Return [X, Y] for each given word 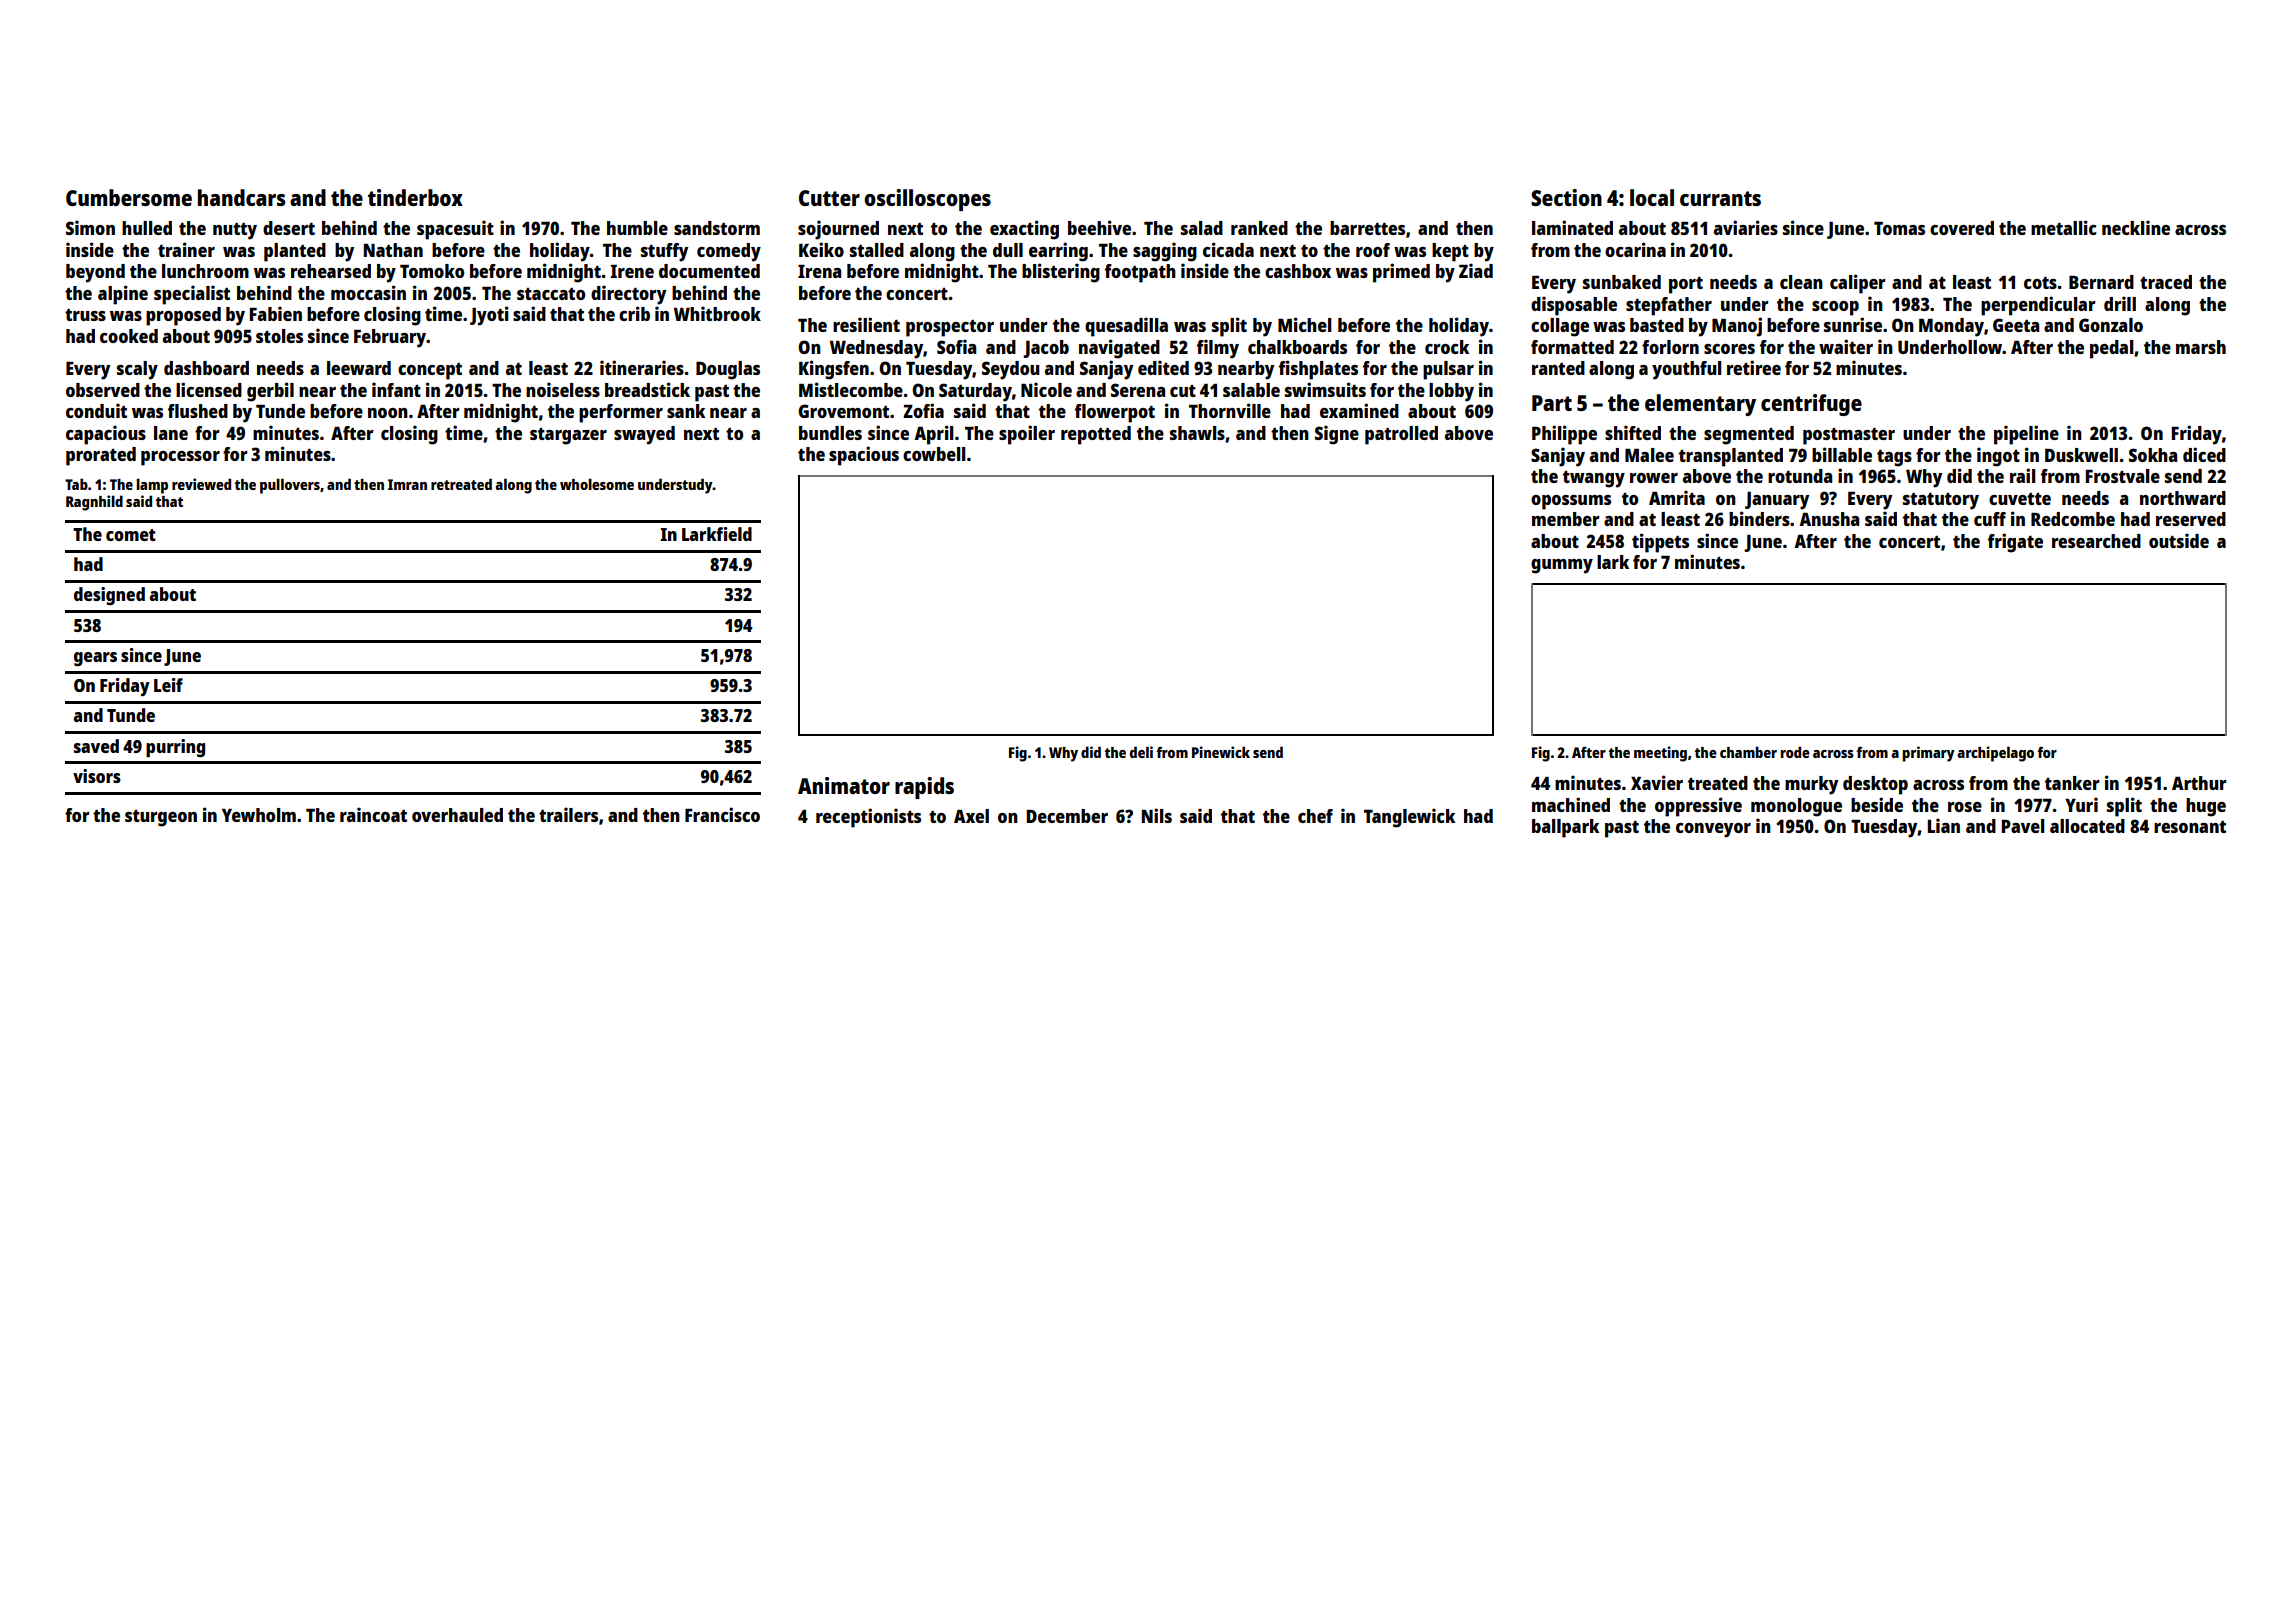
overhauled [457, 815]
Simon [90, 227]
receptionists [868, 818]
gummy [1562, 566]
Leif [168, 685]
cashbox [1298, 271]
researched [2096, 541]
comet [131, 535]
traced [2166, 282]
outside [2179, 540]
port [1686, 285]
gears [95, 659]
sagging [1165, 252]
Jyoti [489, 316]
